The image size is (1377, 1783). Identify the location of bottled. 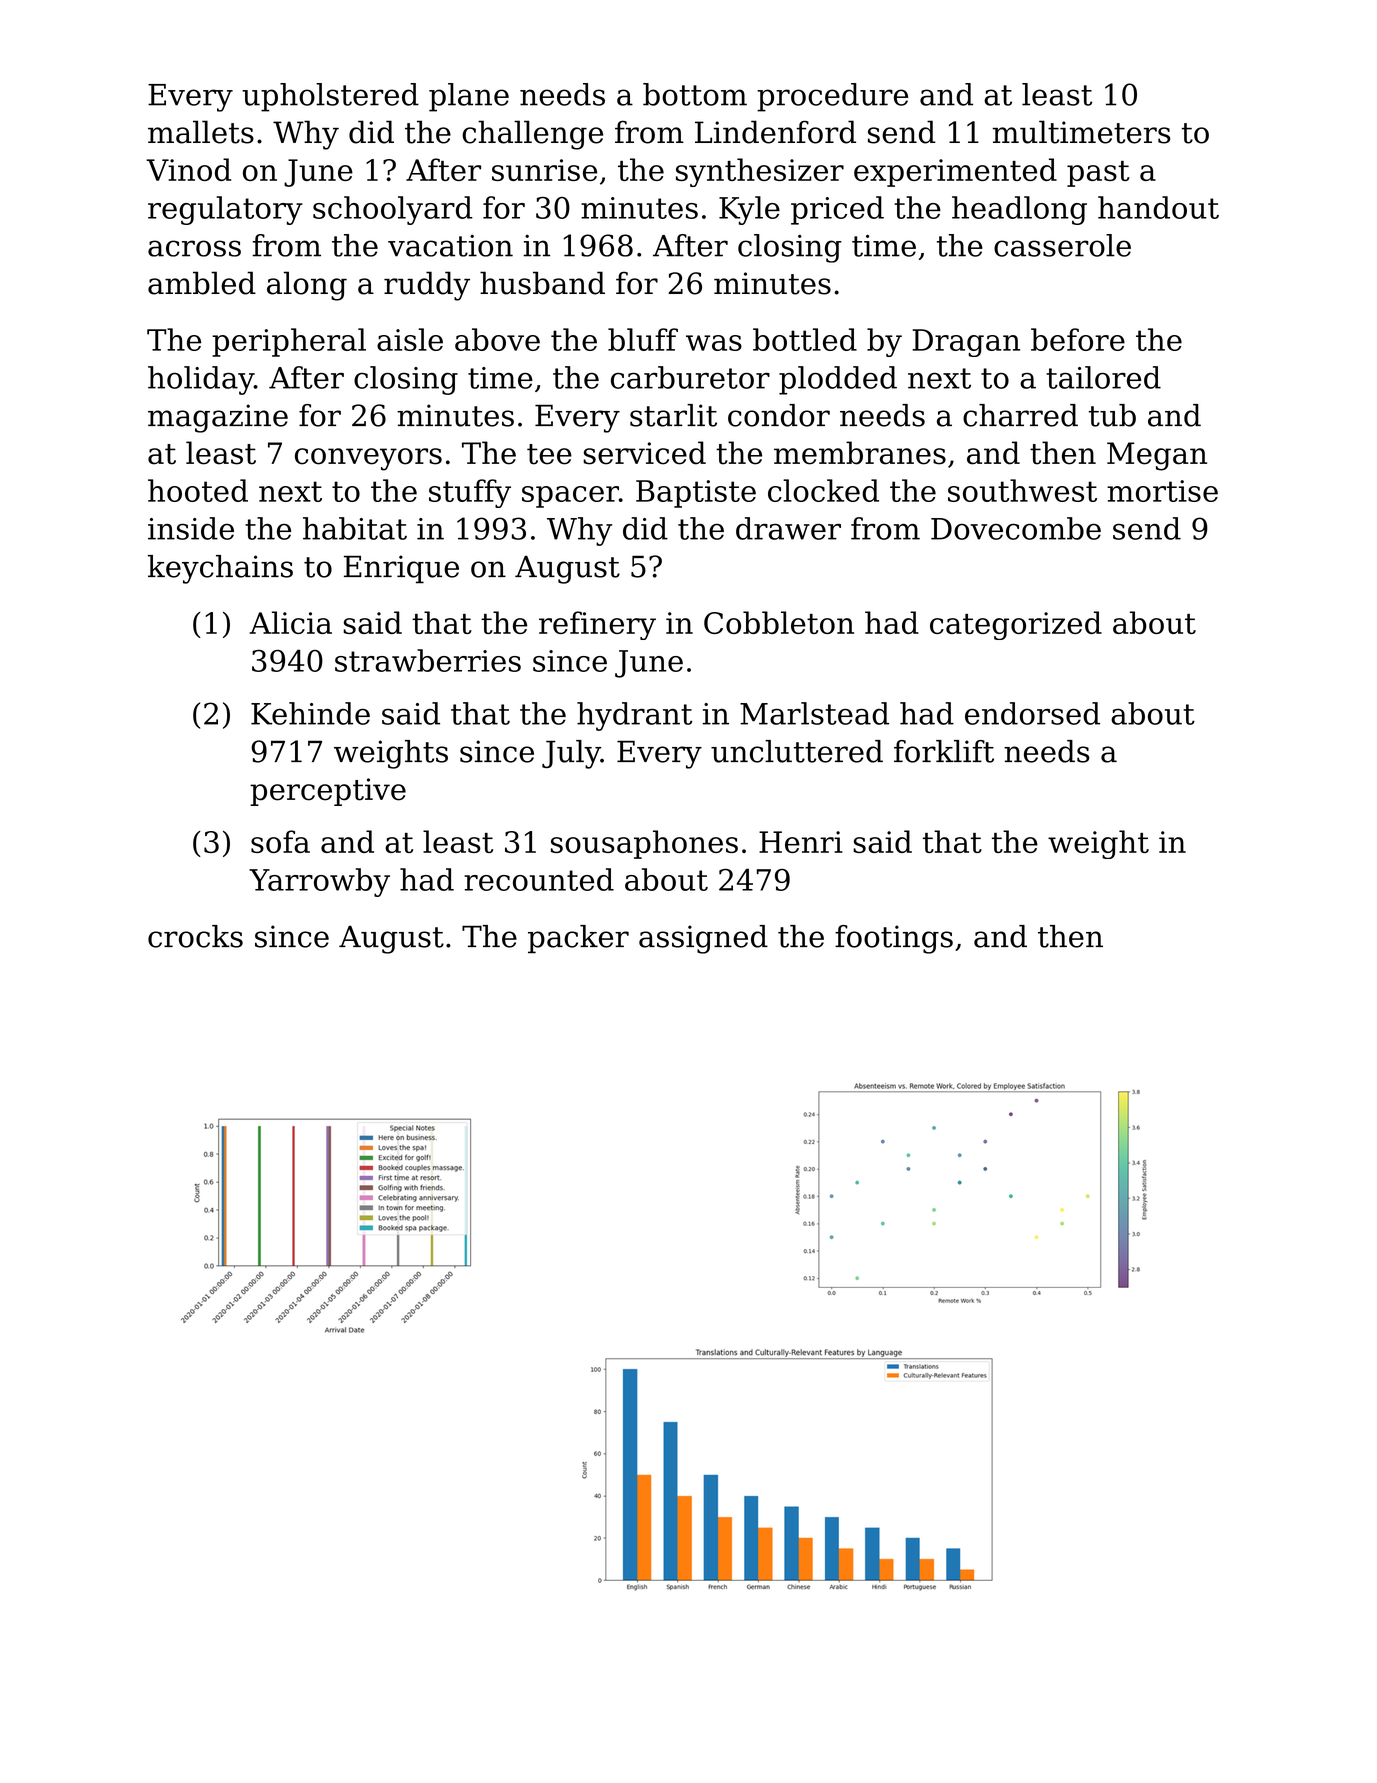
(805, 339).
